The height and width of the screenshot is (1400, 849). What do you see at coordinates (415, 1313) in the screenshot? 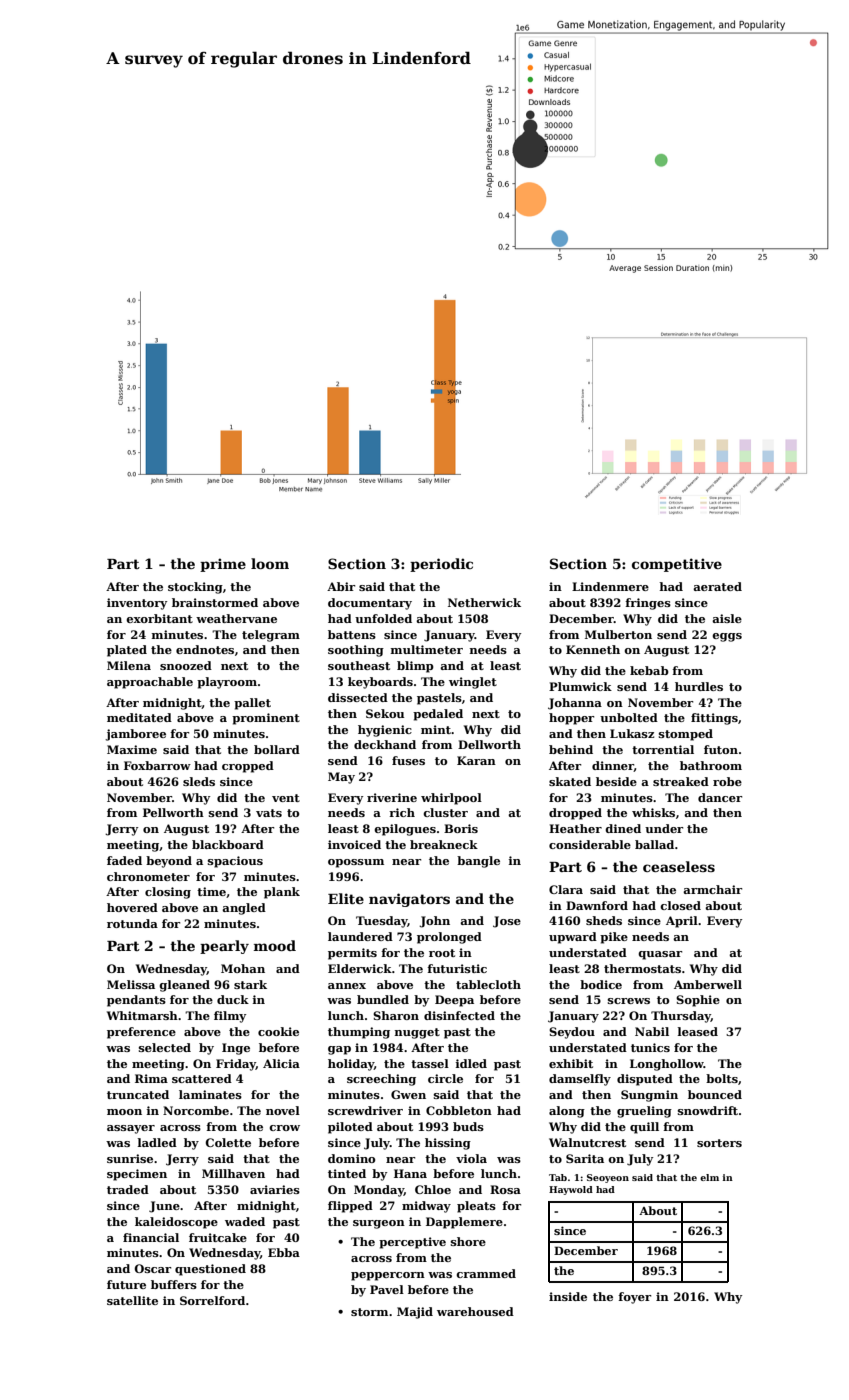
I see `Majid` at bounding box center [415, 1313].
